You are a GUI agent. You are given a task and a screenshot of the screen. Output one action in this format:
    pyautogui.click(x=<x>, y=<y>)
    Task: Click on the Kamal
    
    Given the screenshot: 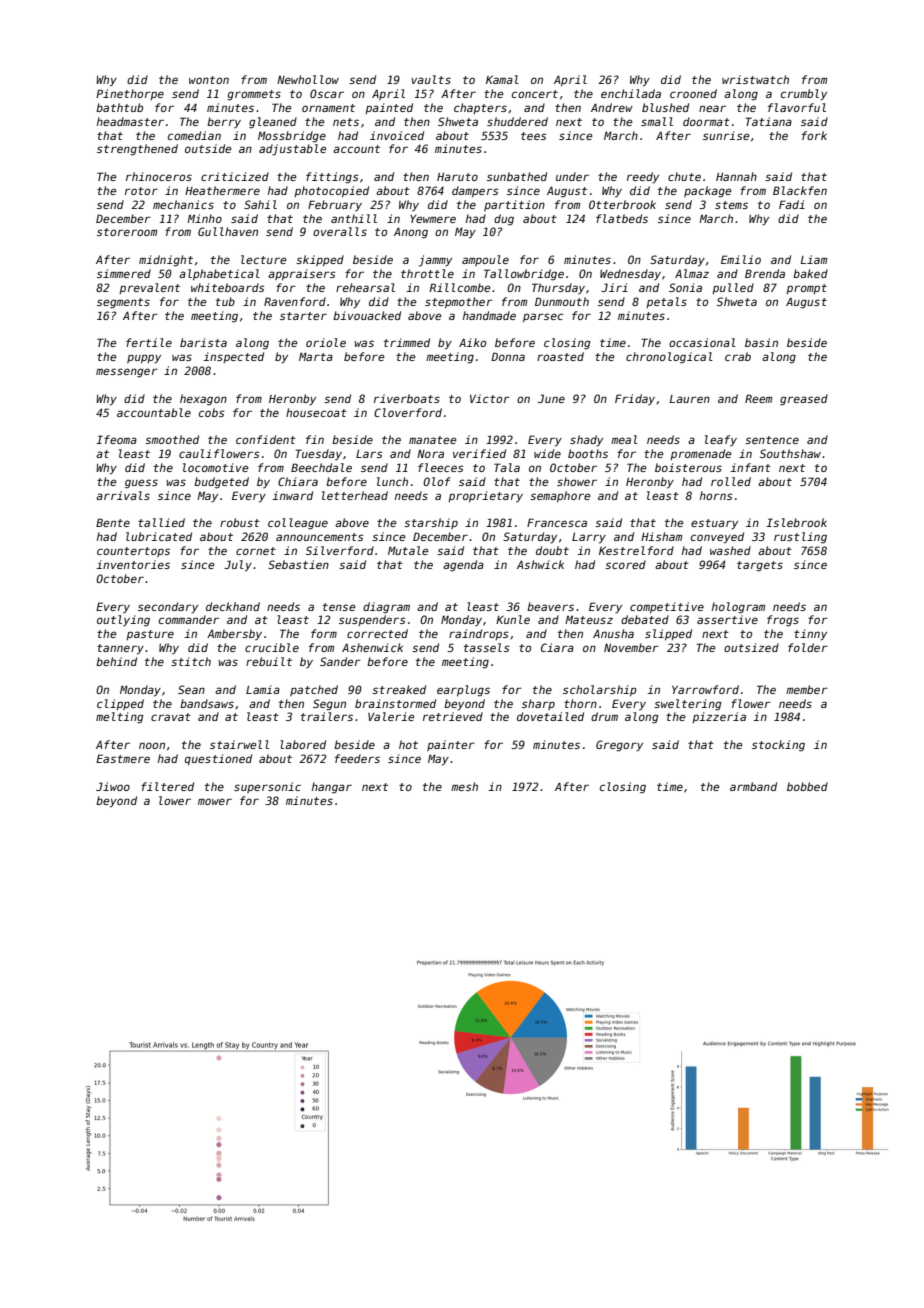 What is the action you would take?
    pyautogui.click(x=502, y=79)
